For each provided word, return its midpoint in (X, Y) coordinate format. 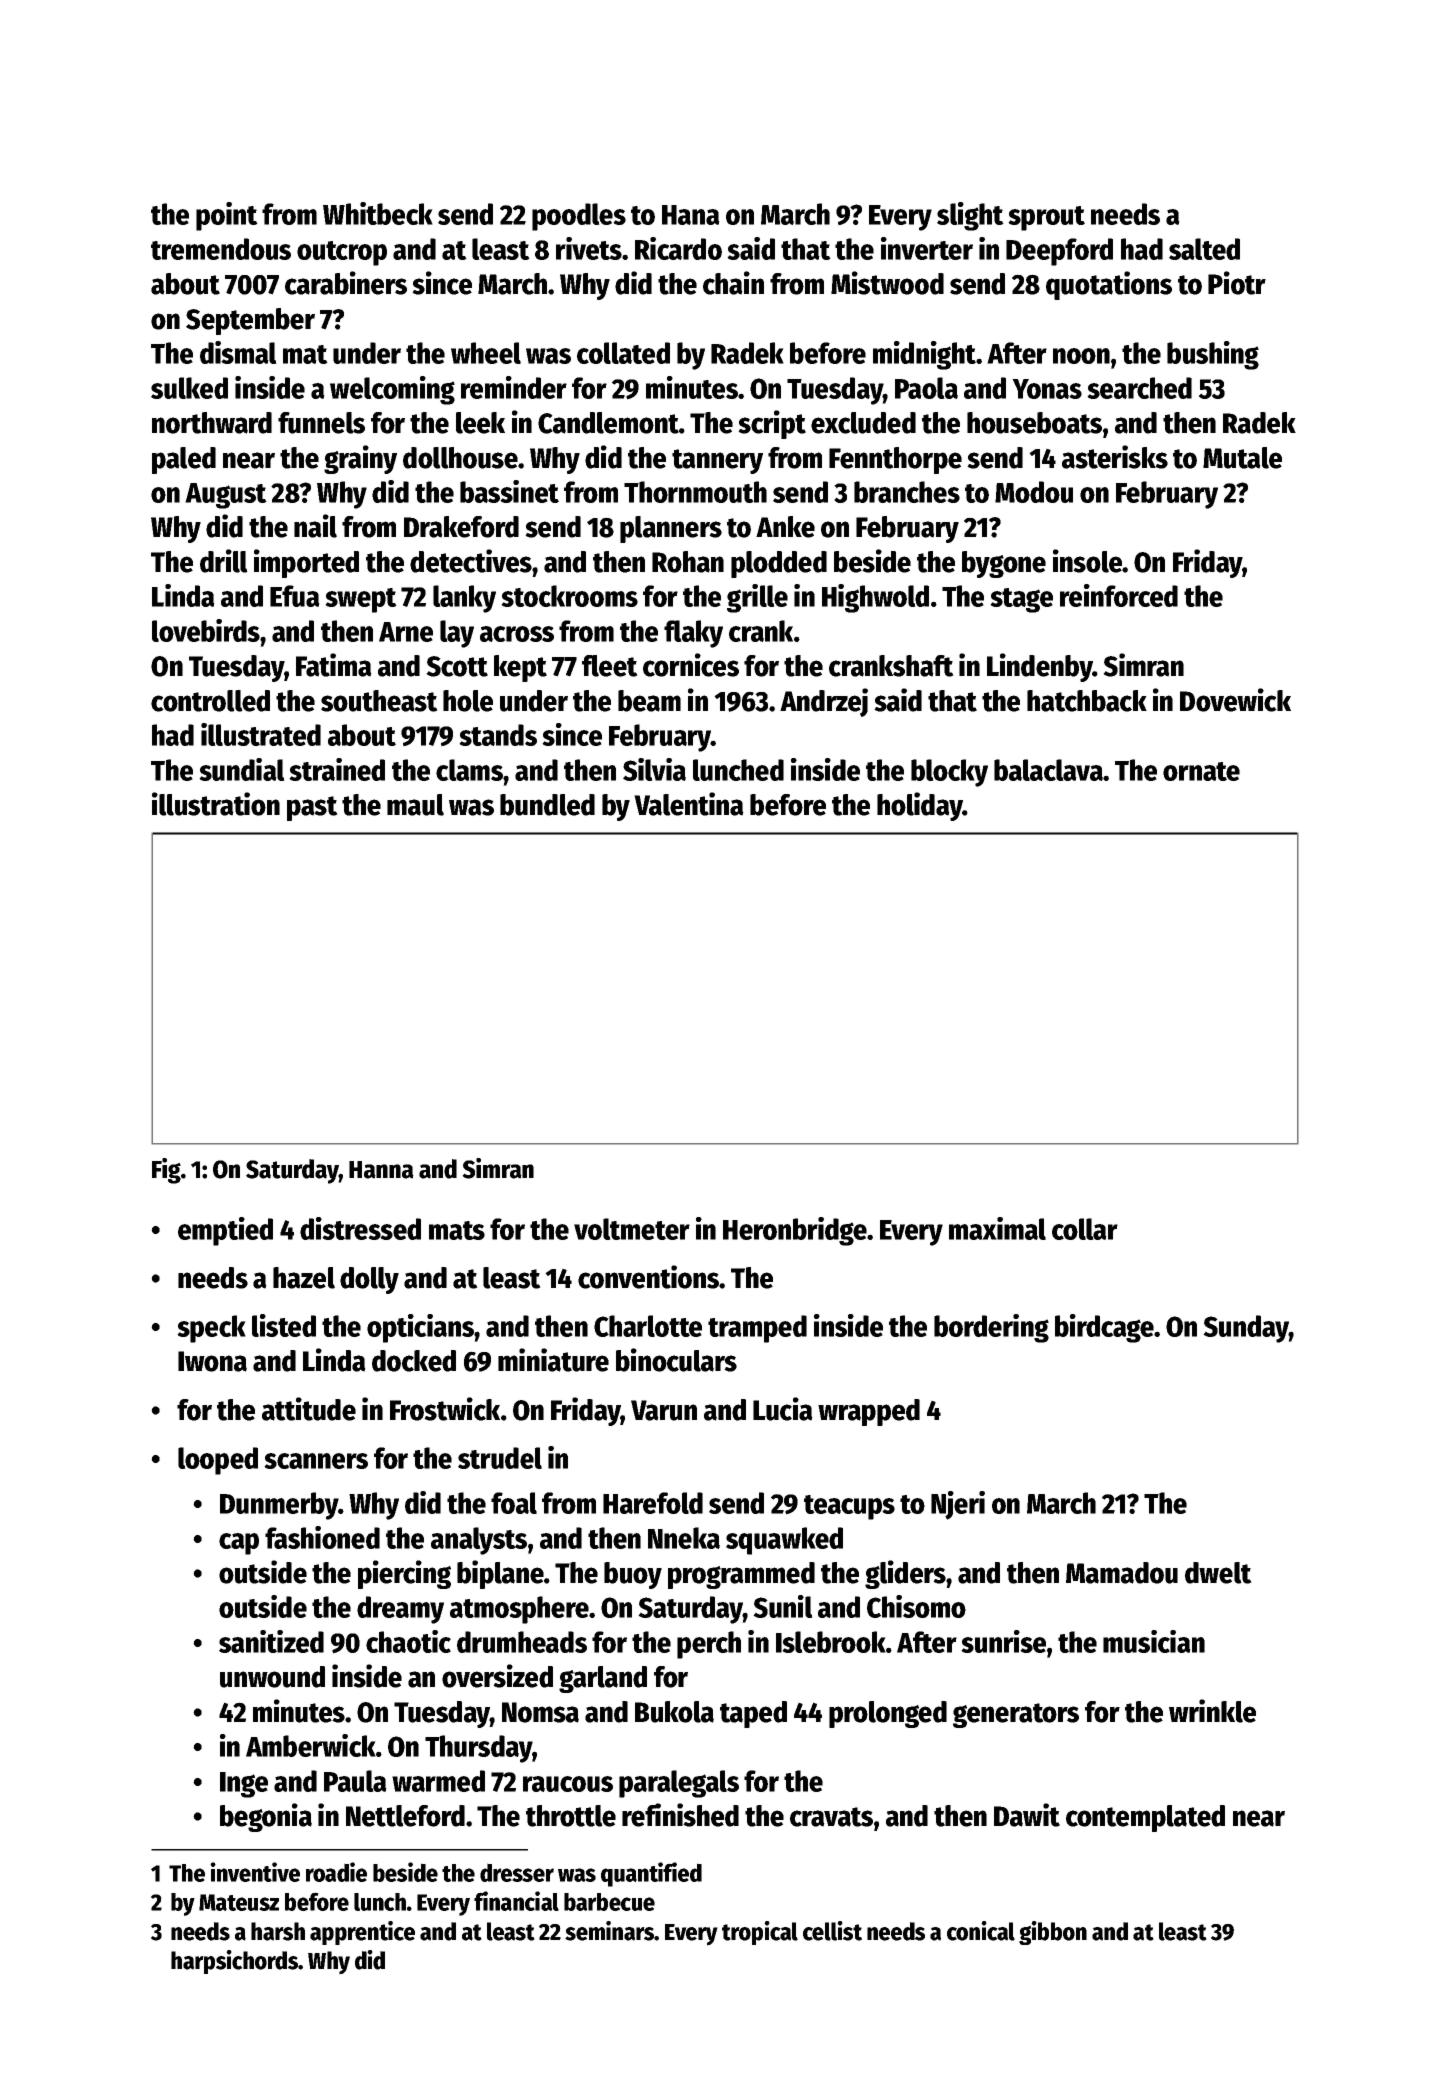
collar (1085, 1229)
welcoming (392, 390)
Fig (166, 1171)
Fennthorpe (895, 460)
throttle (571, 1816)
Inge (244, 1785)
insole (1088, 561)
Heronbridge (795, 1231)
